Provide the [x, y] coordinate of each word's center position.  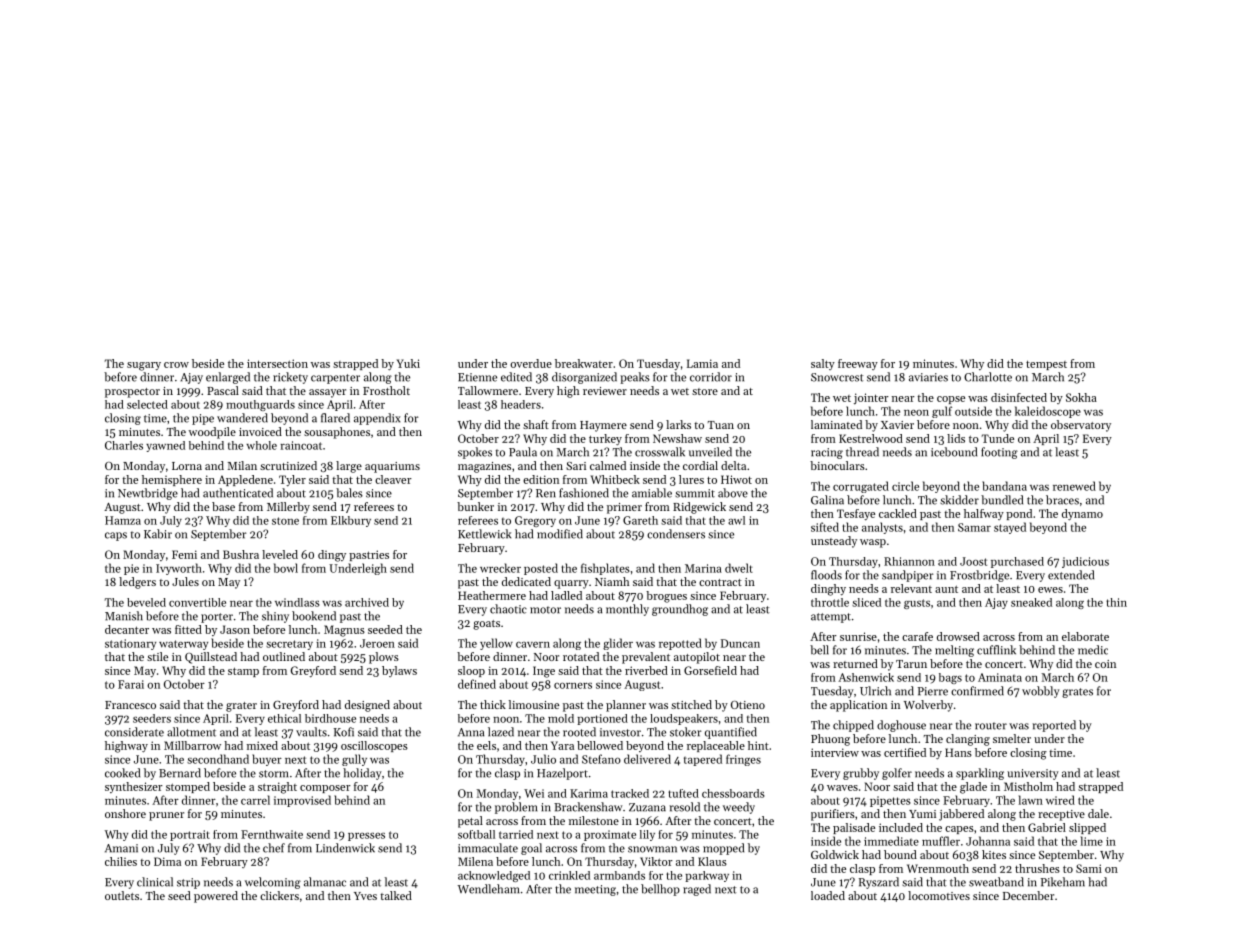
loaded [828, 895]
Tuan [721, 425]
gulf [942, 412]
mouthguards [260, 405]
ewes [1050, 590]
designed [367, 706]
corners [573, 686]
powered [216, 897]
